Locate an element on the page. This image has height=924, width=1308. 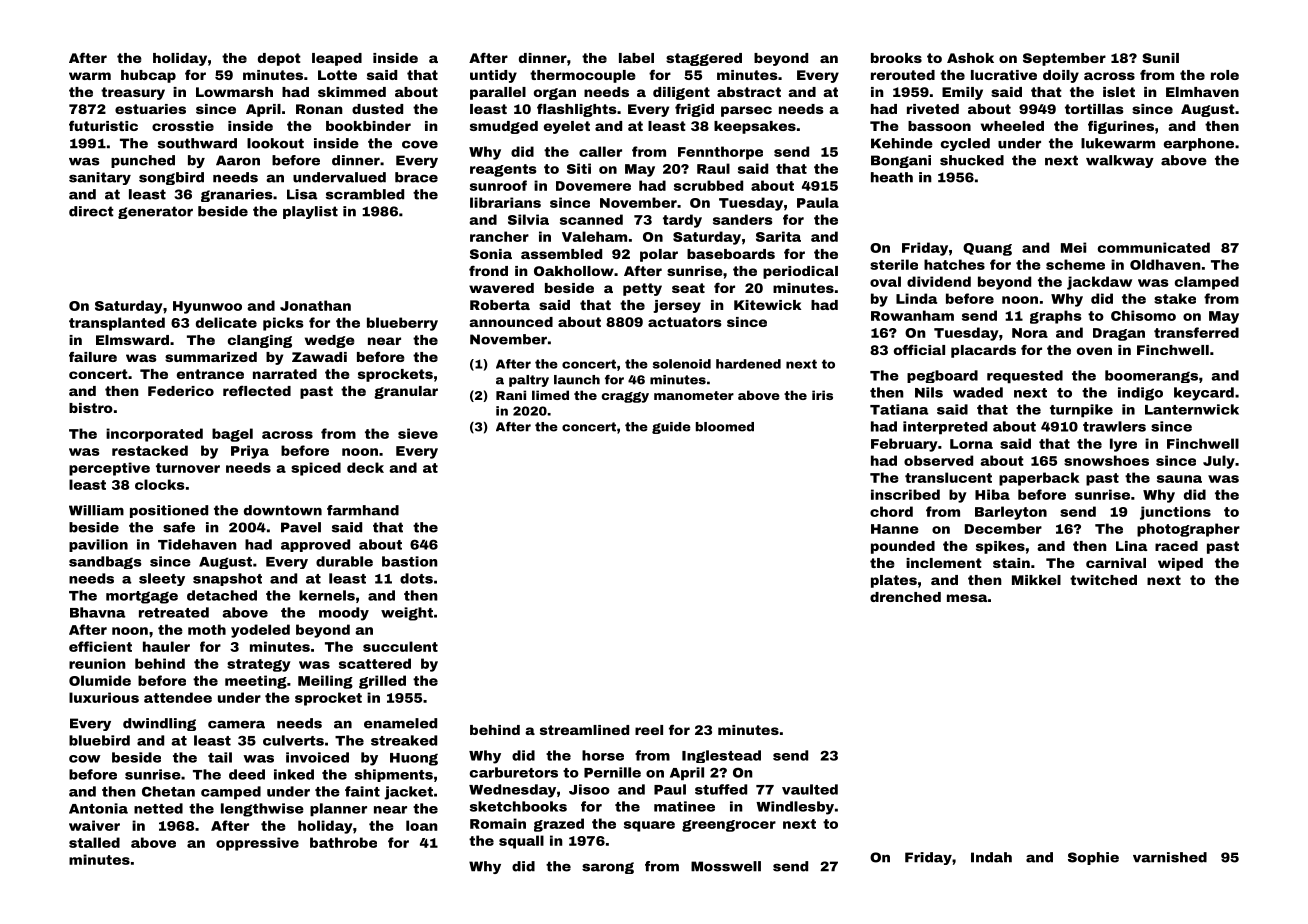
playlist is located at coordinates (310, 212).
